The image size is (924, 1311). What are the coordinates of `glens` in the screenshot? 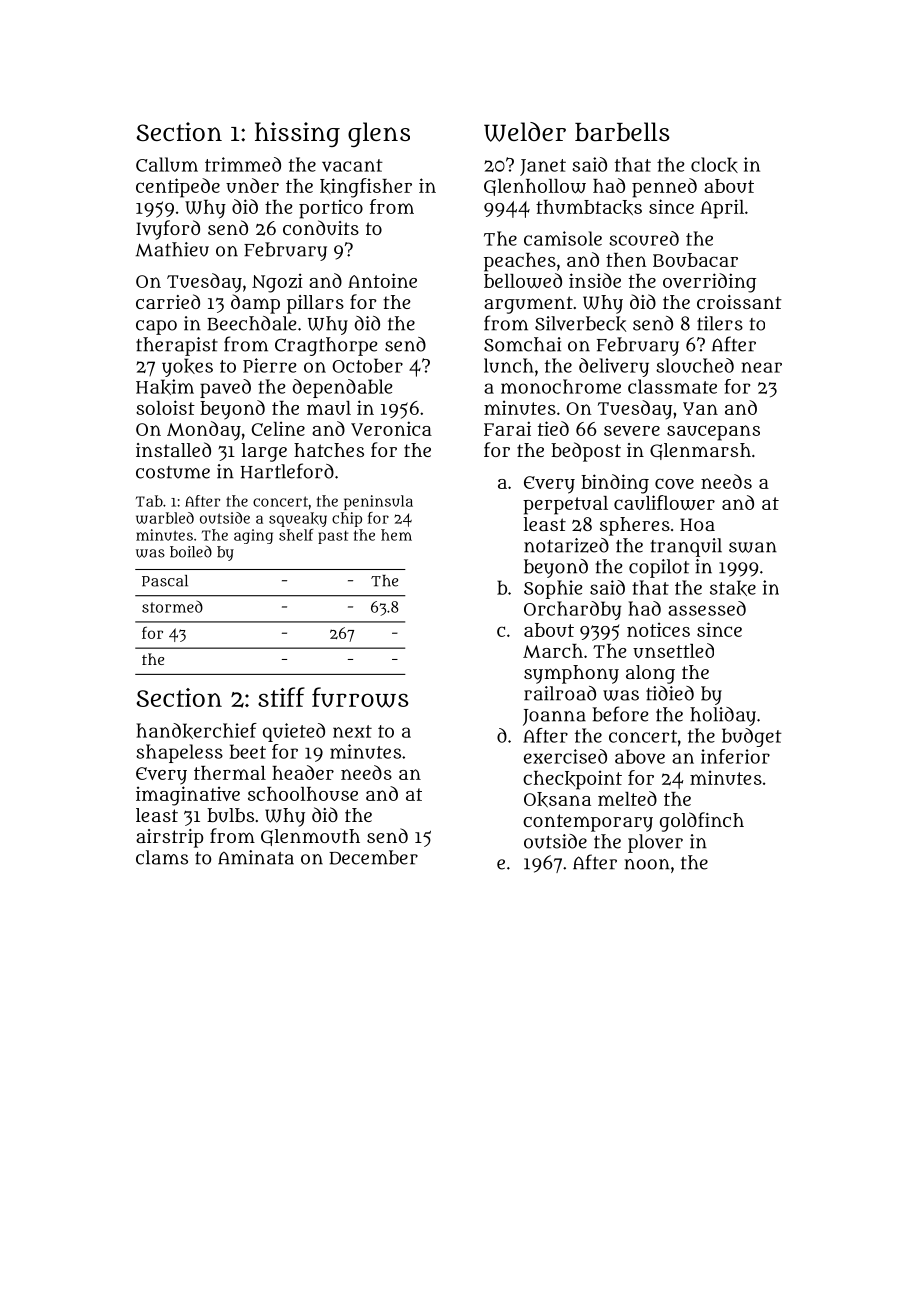 It's located at (379, 134).
